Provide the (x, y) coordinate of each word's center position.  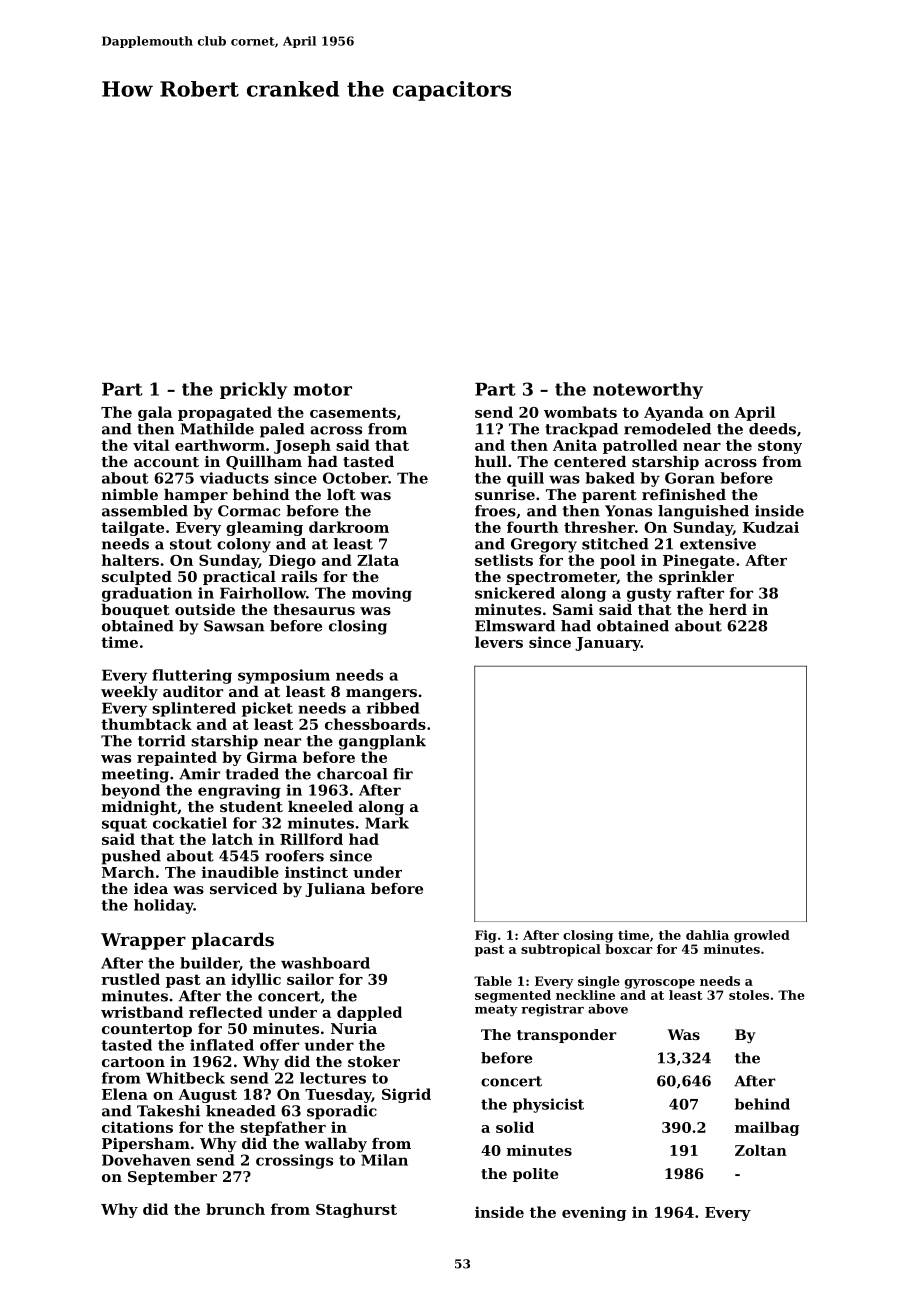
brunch (235, 1209)
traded (252, 774)
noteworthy (648, 390)
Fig (486, 936)
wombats (580, 412)
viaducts (234, 478)
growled (762, 936)
